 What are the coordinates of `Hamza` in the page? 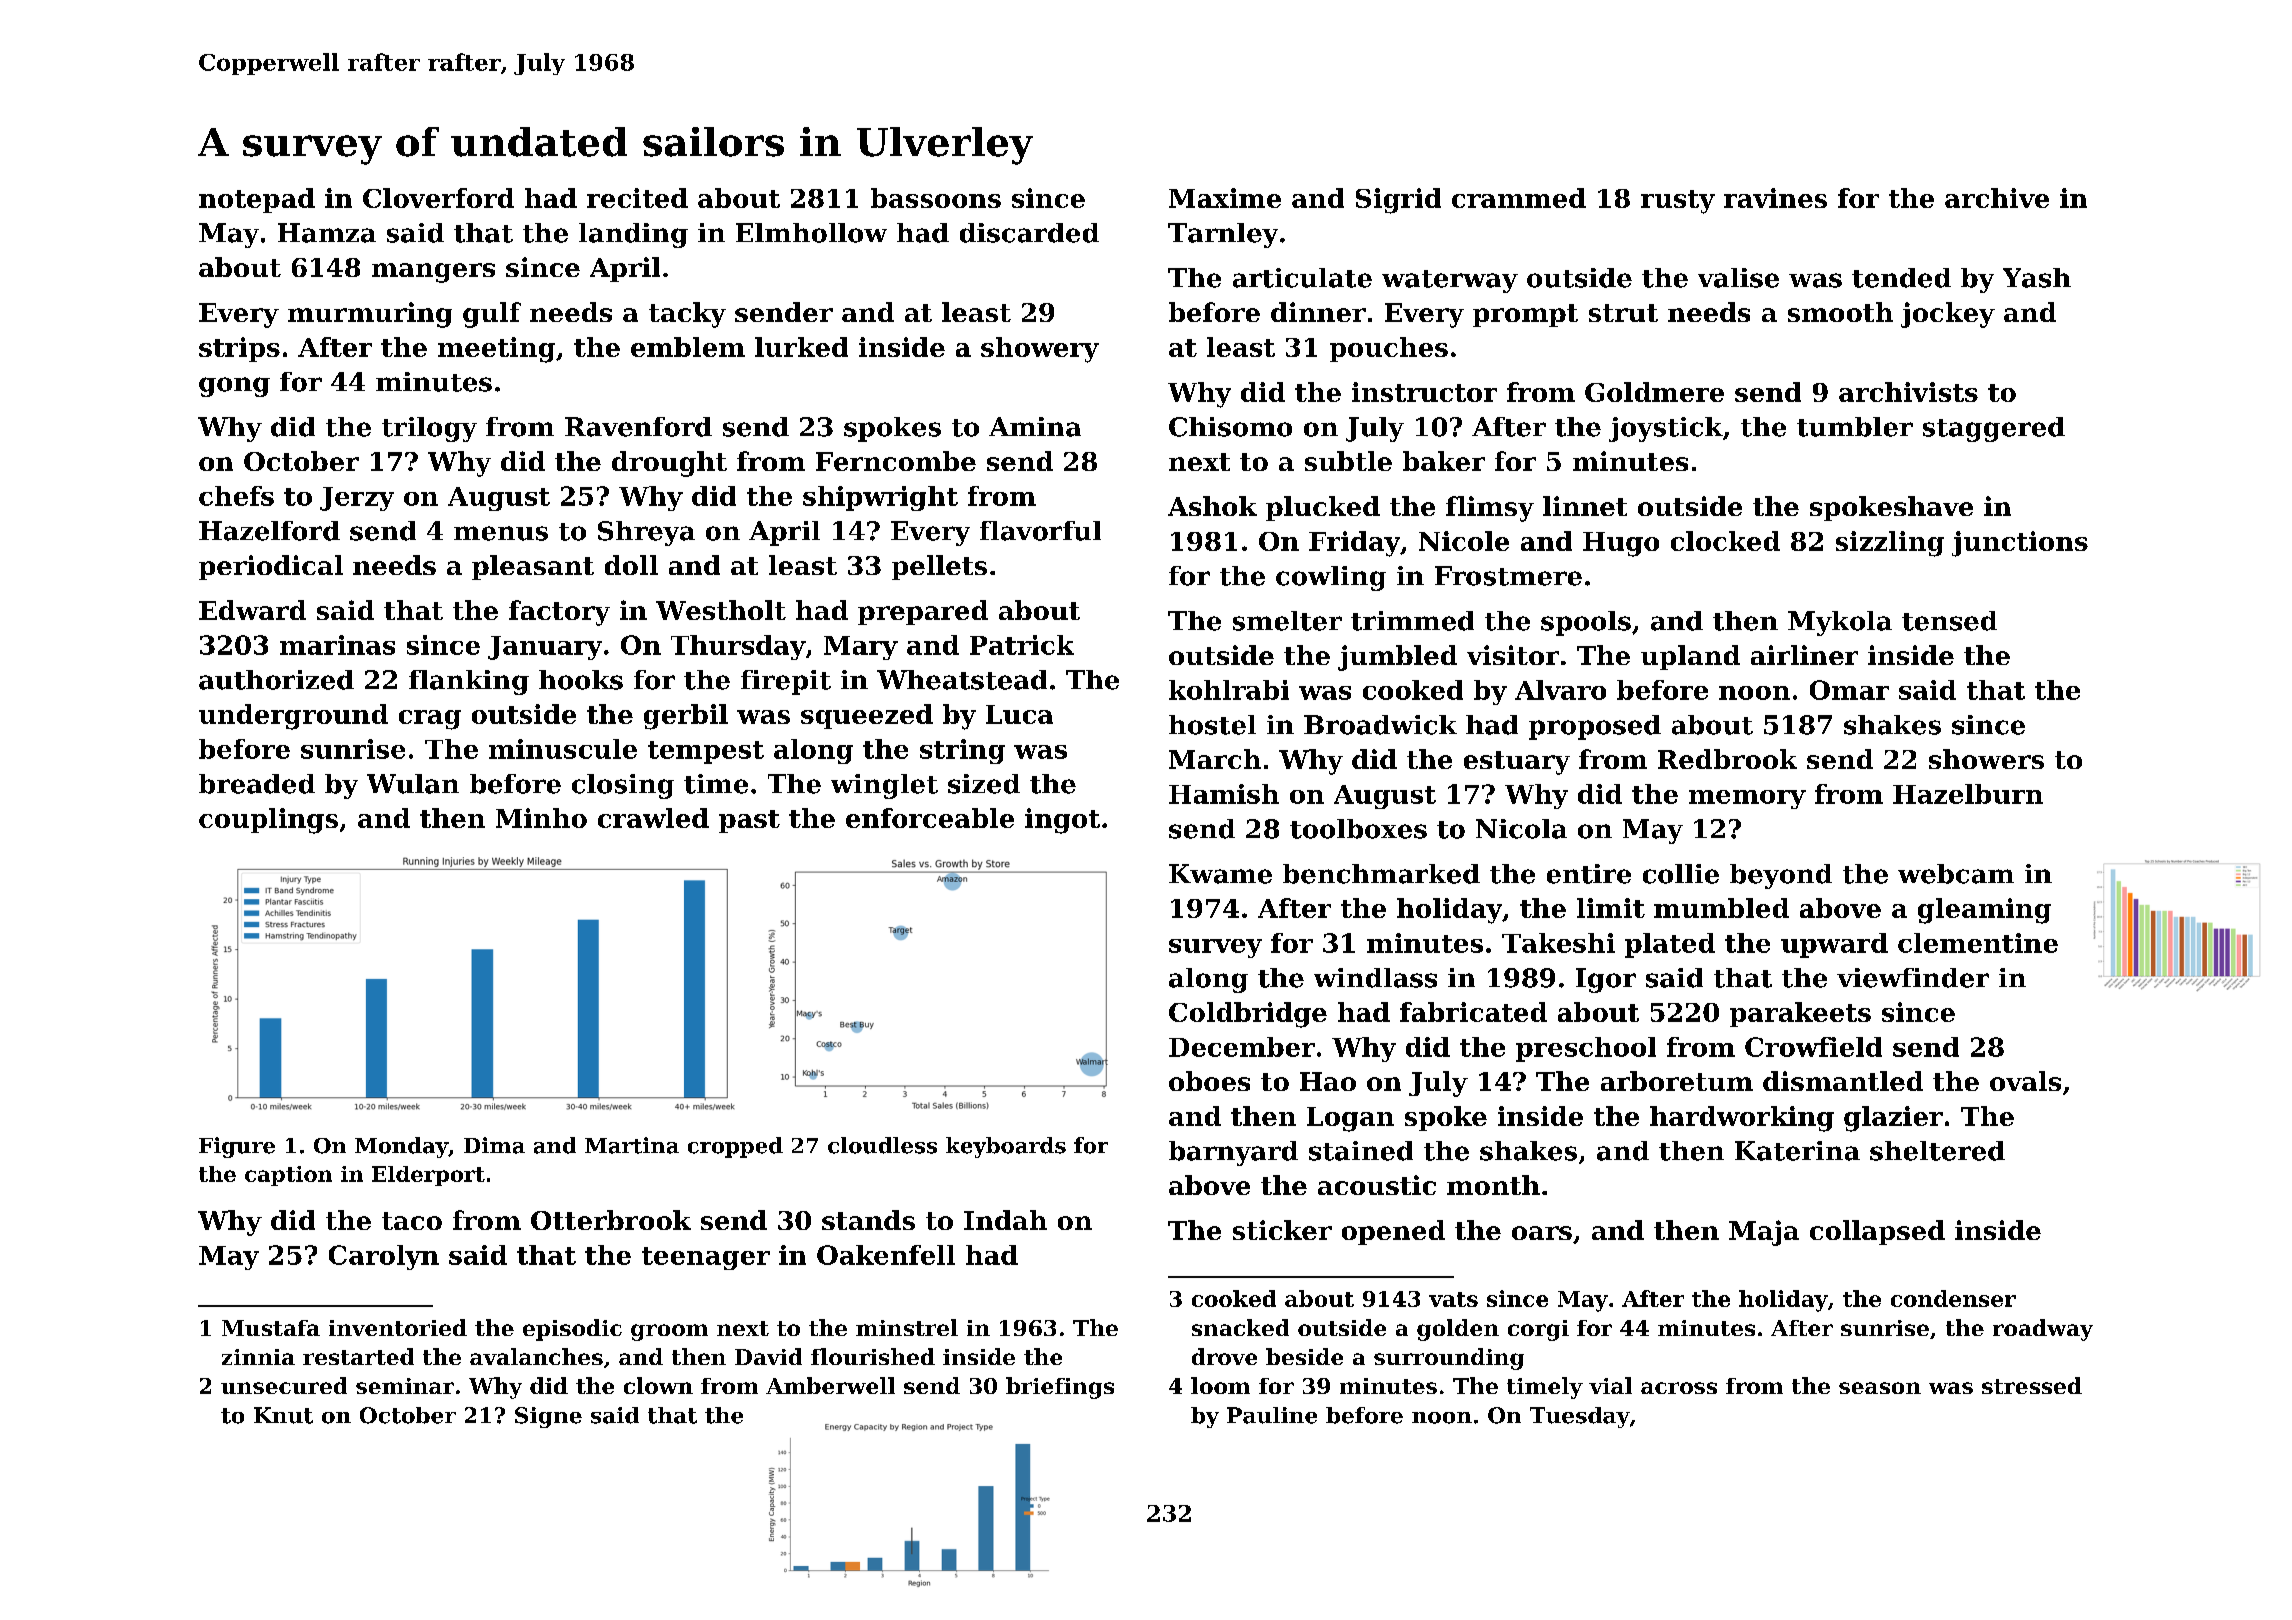 It's located at (327, 233).
